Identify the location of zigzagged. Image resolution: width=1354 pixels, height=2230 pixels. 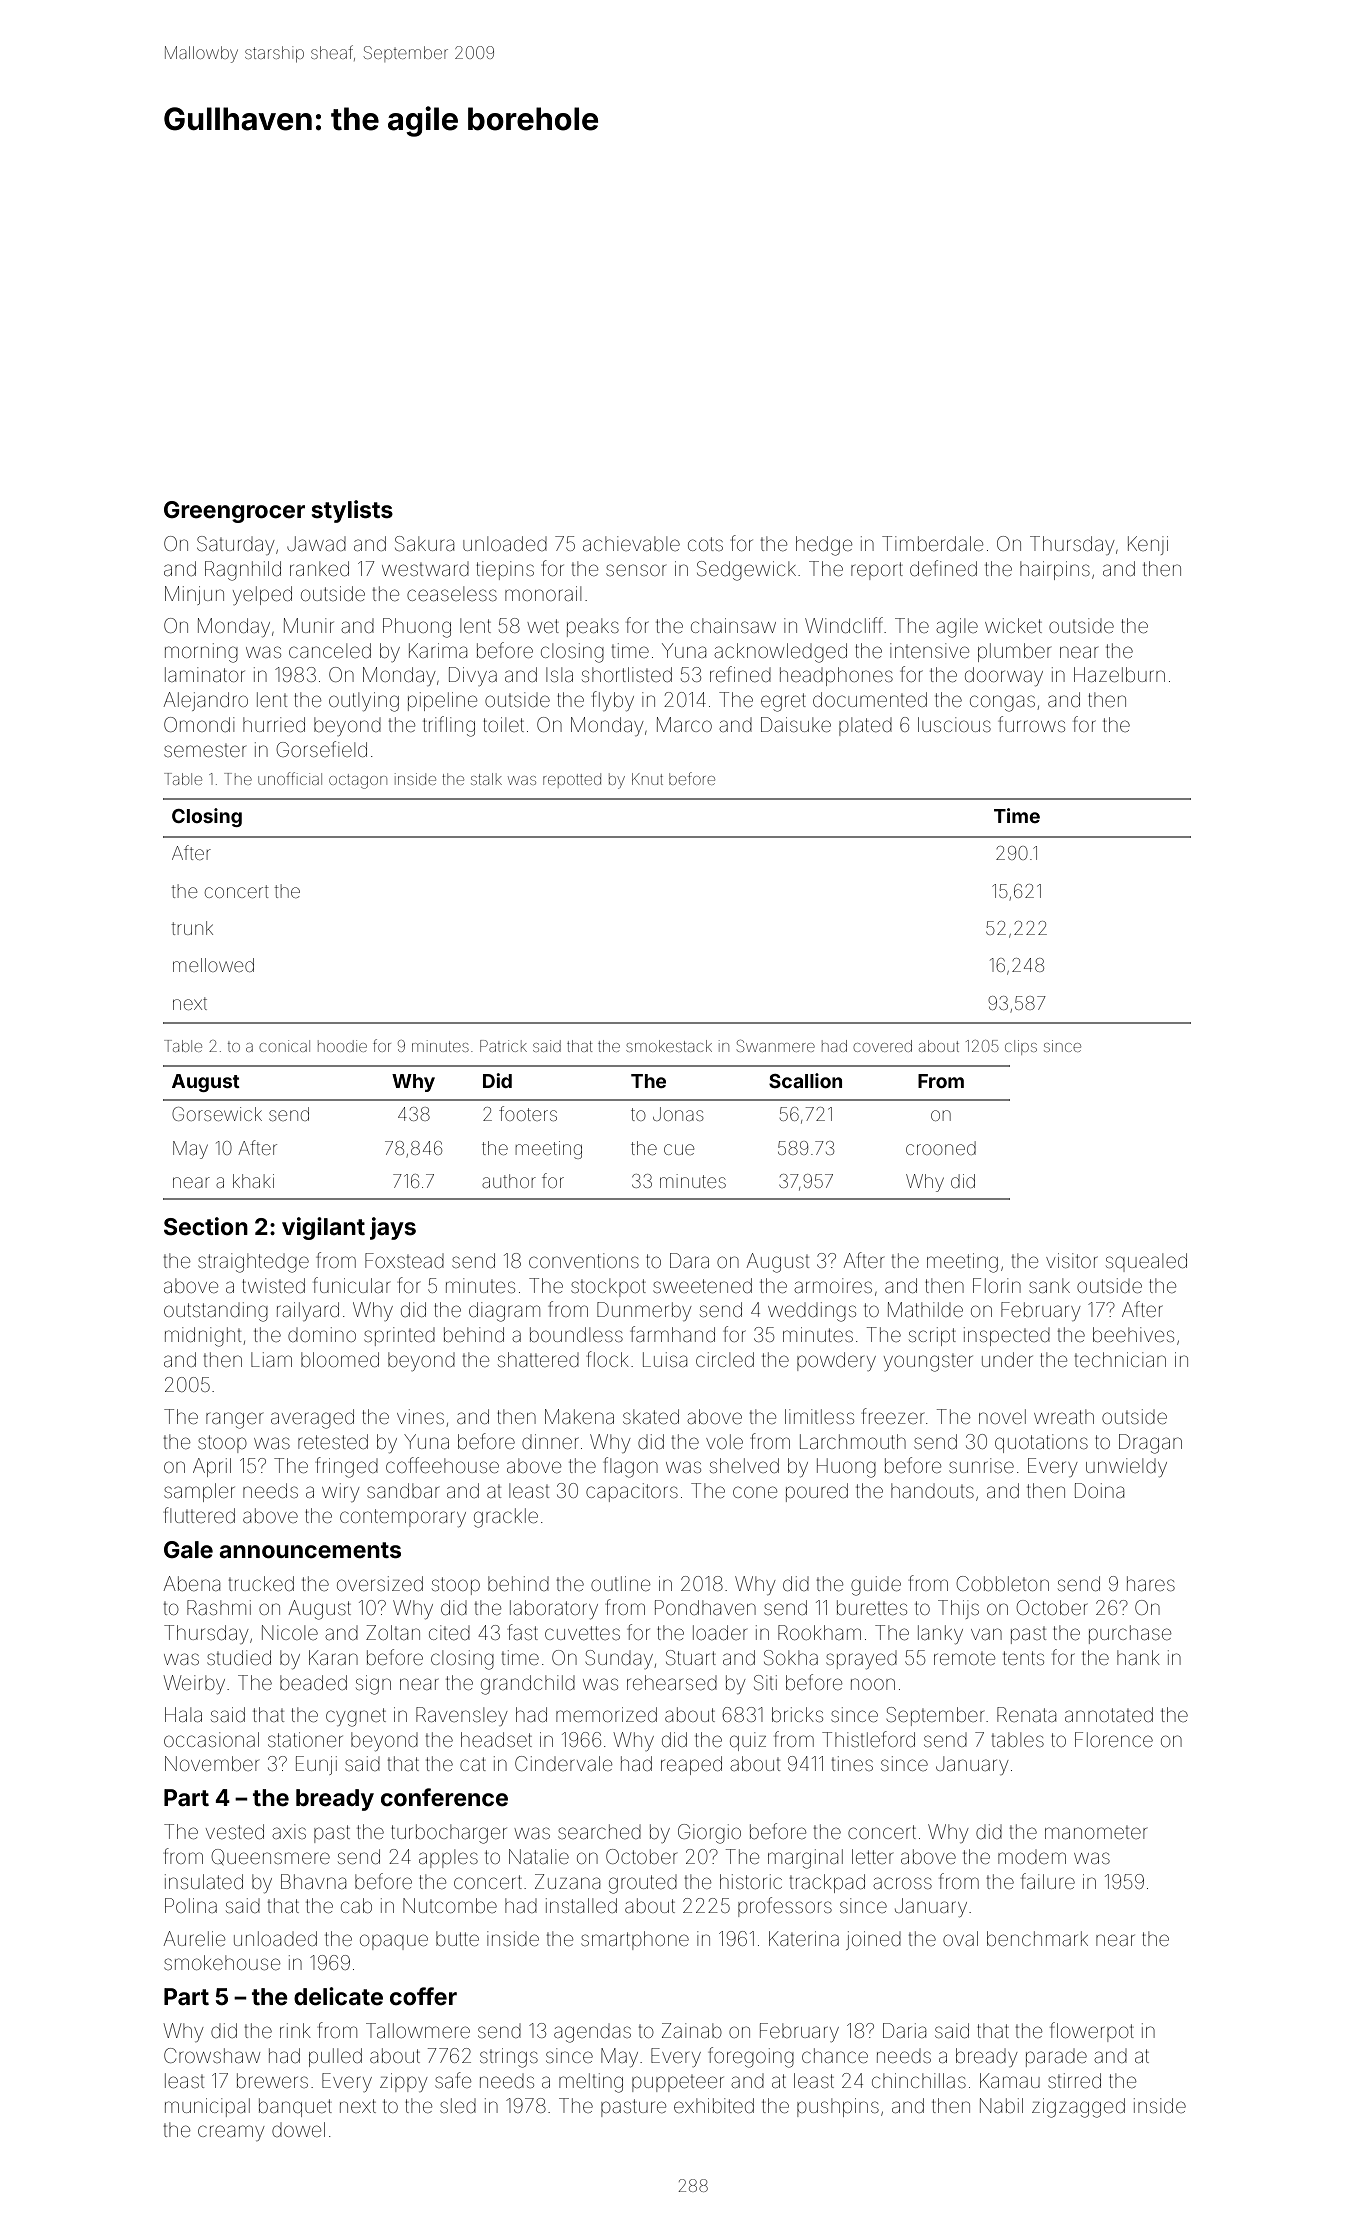
(1078, 2108).
